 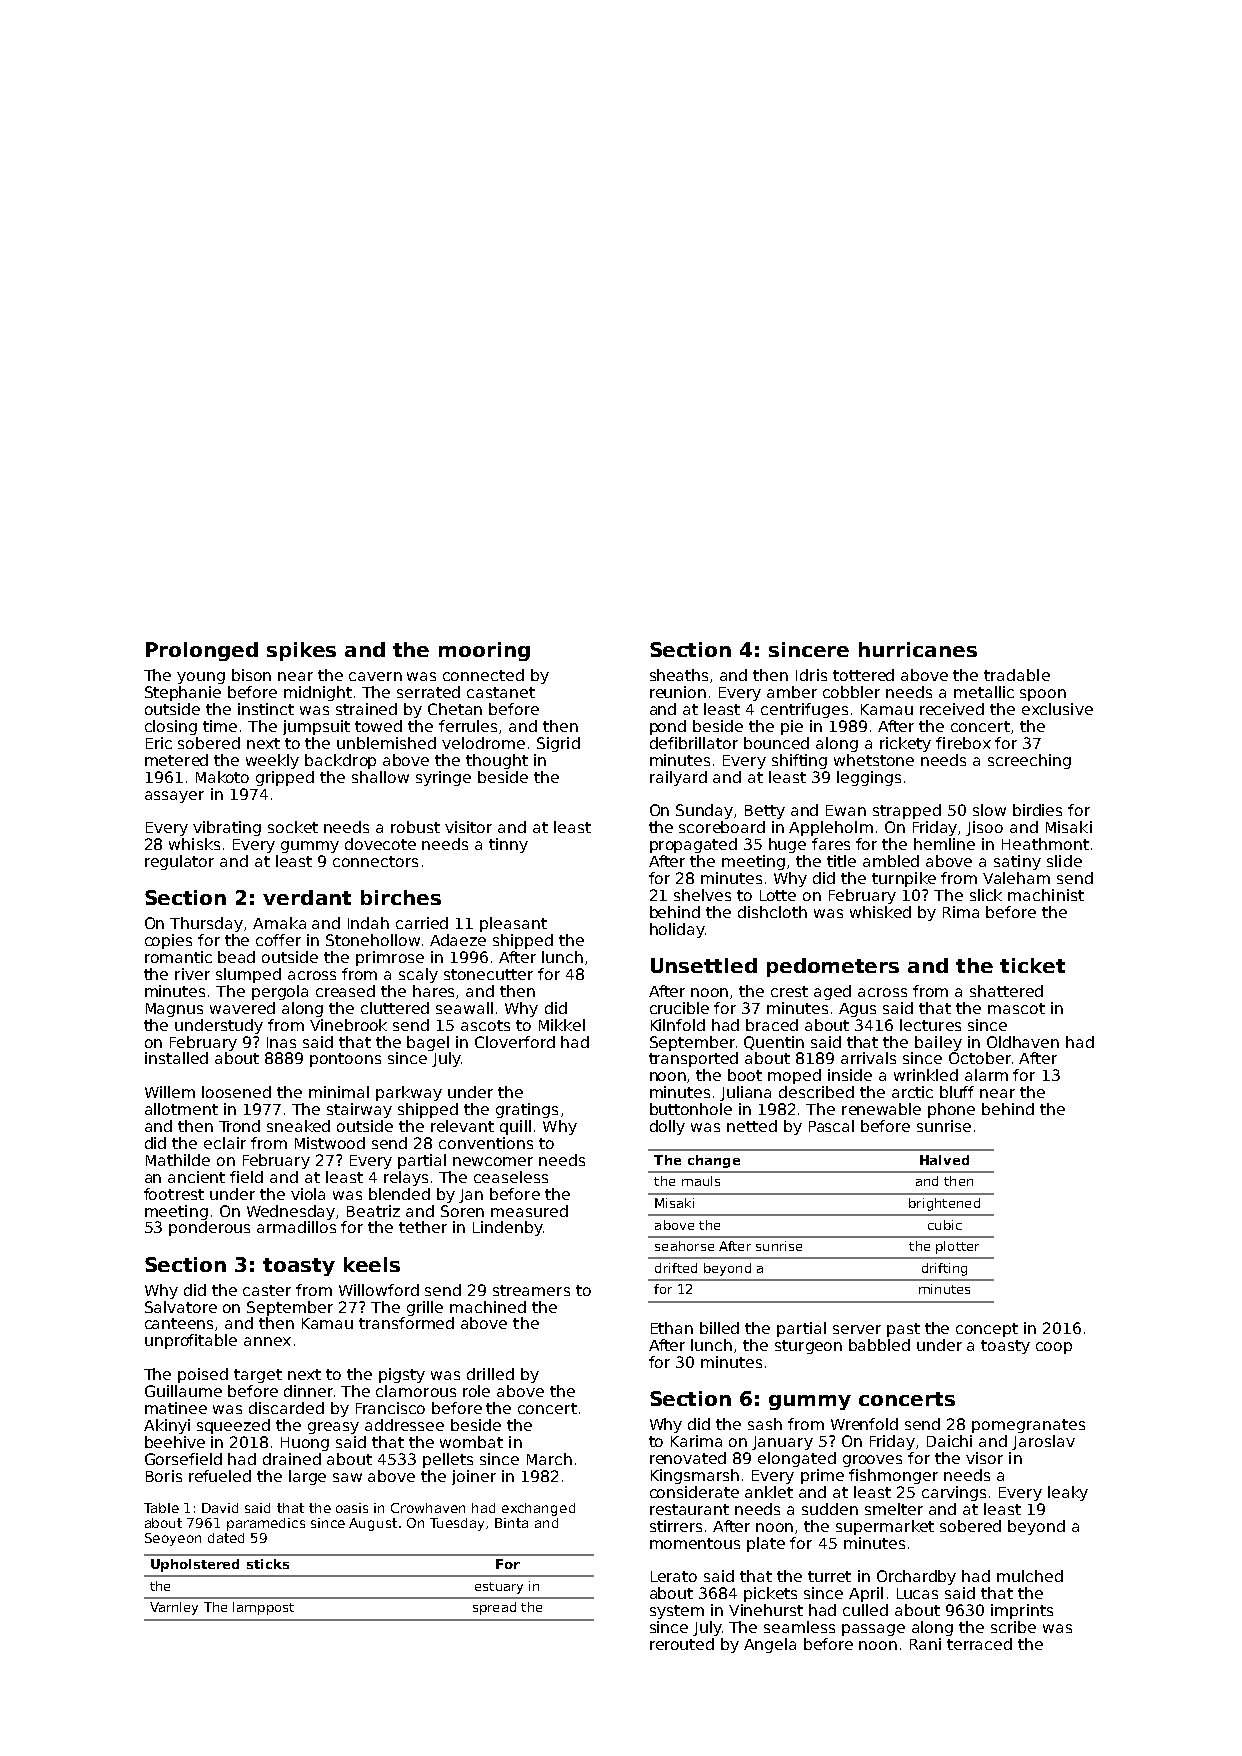 I want to click on sheaths, so click(x=679, y=675).
